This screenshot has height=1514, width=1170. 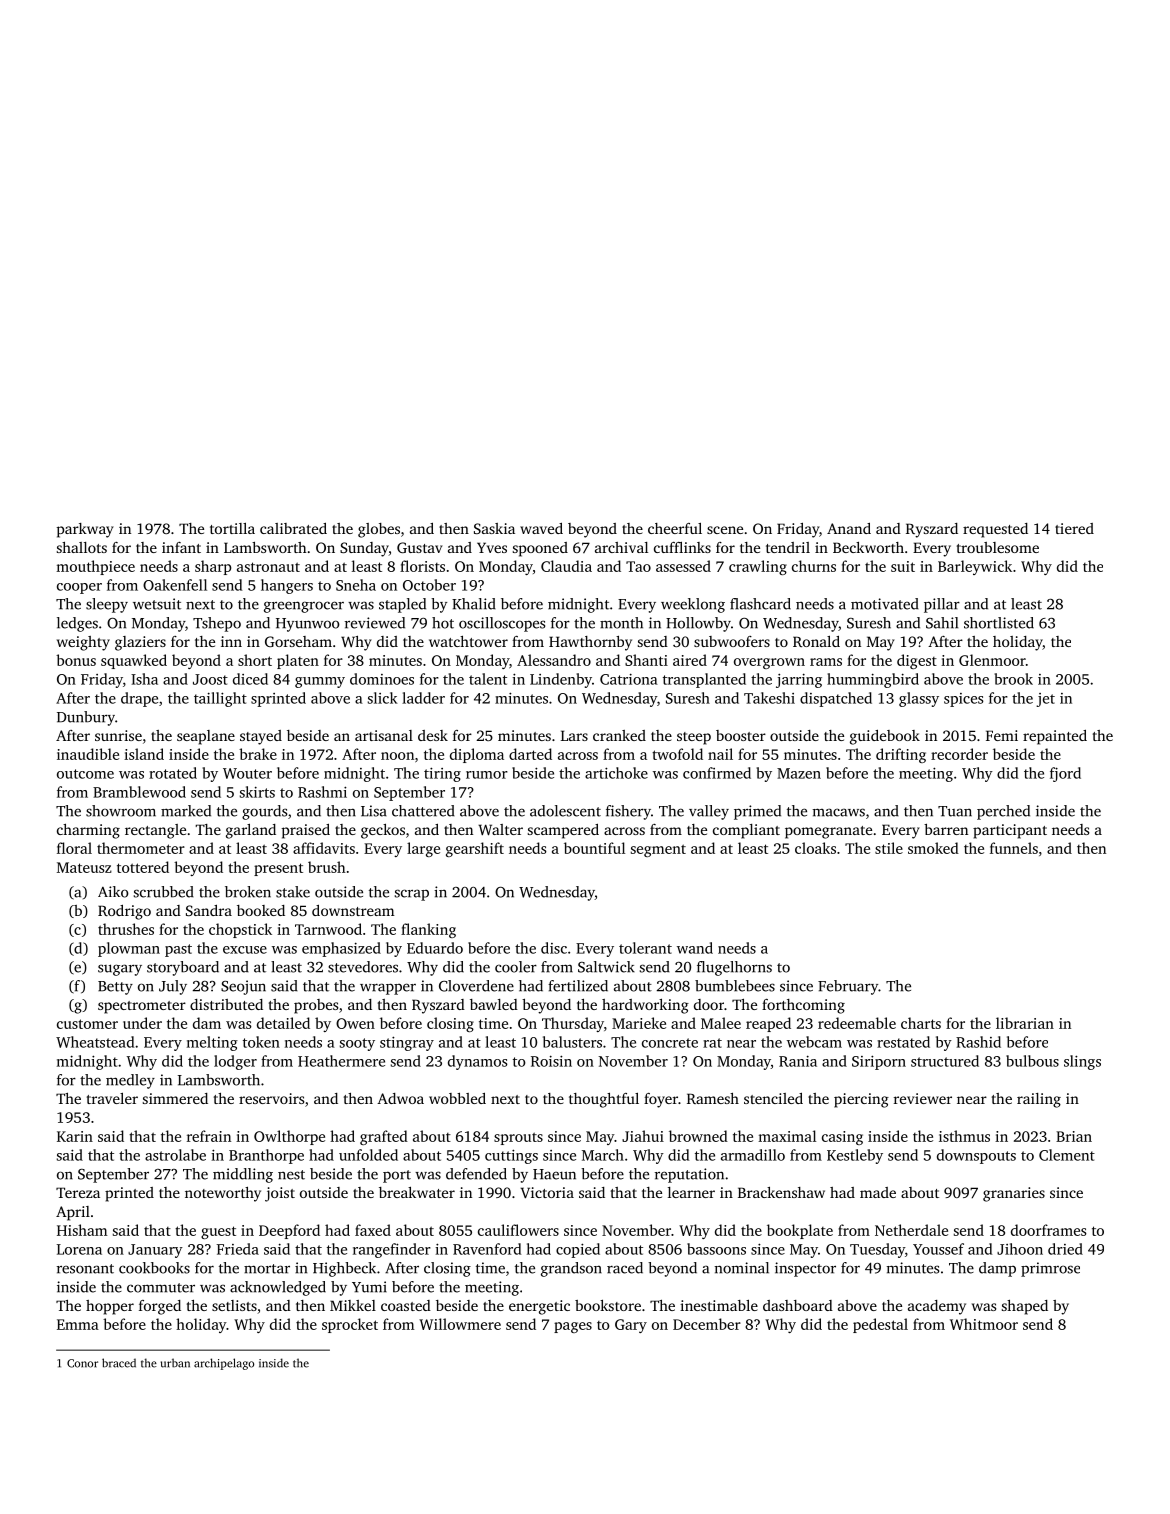 I want to click on distributed, so click(x=226, y=1004).
